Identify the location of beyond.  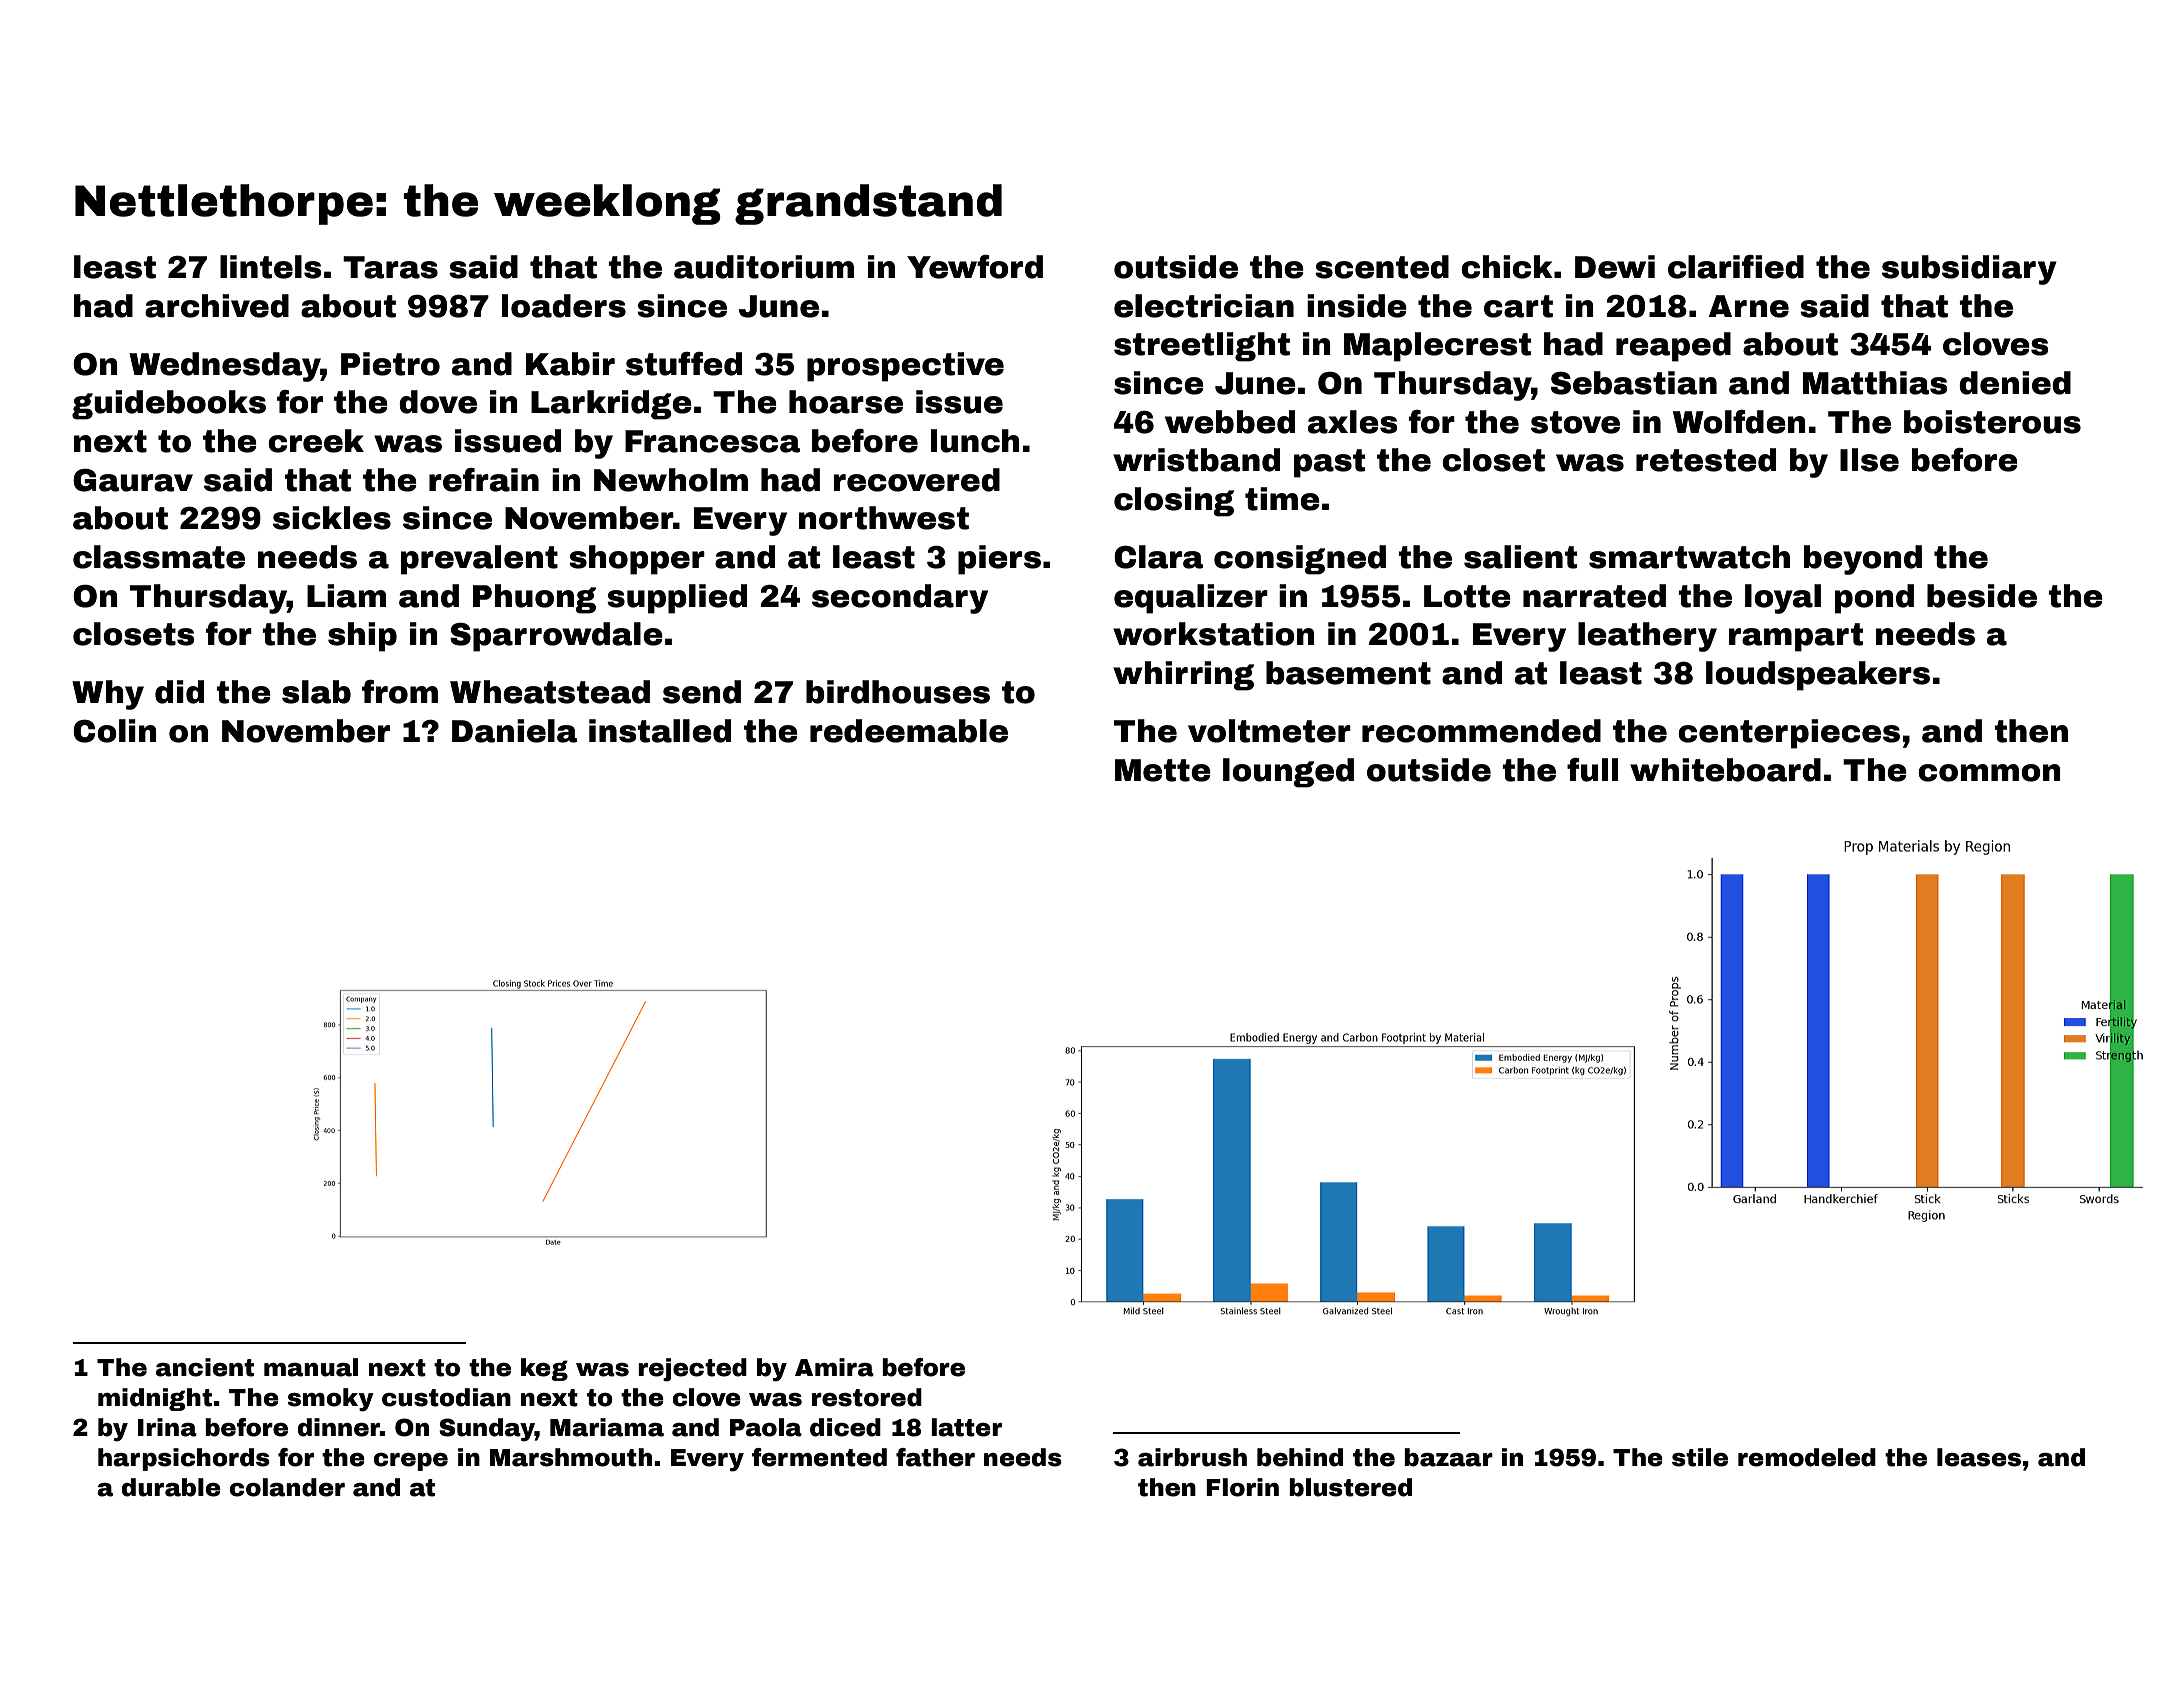
(1863, 560).
